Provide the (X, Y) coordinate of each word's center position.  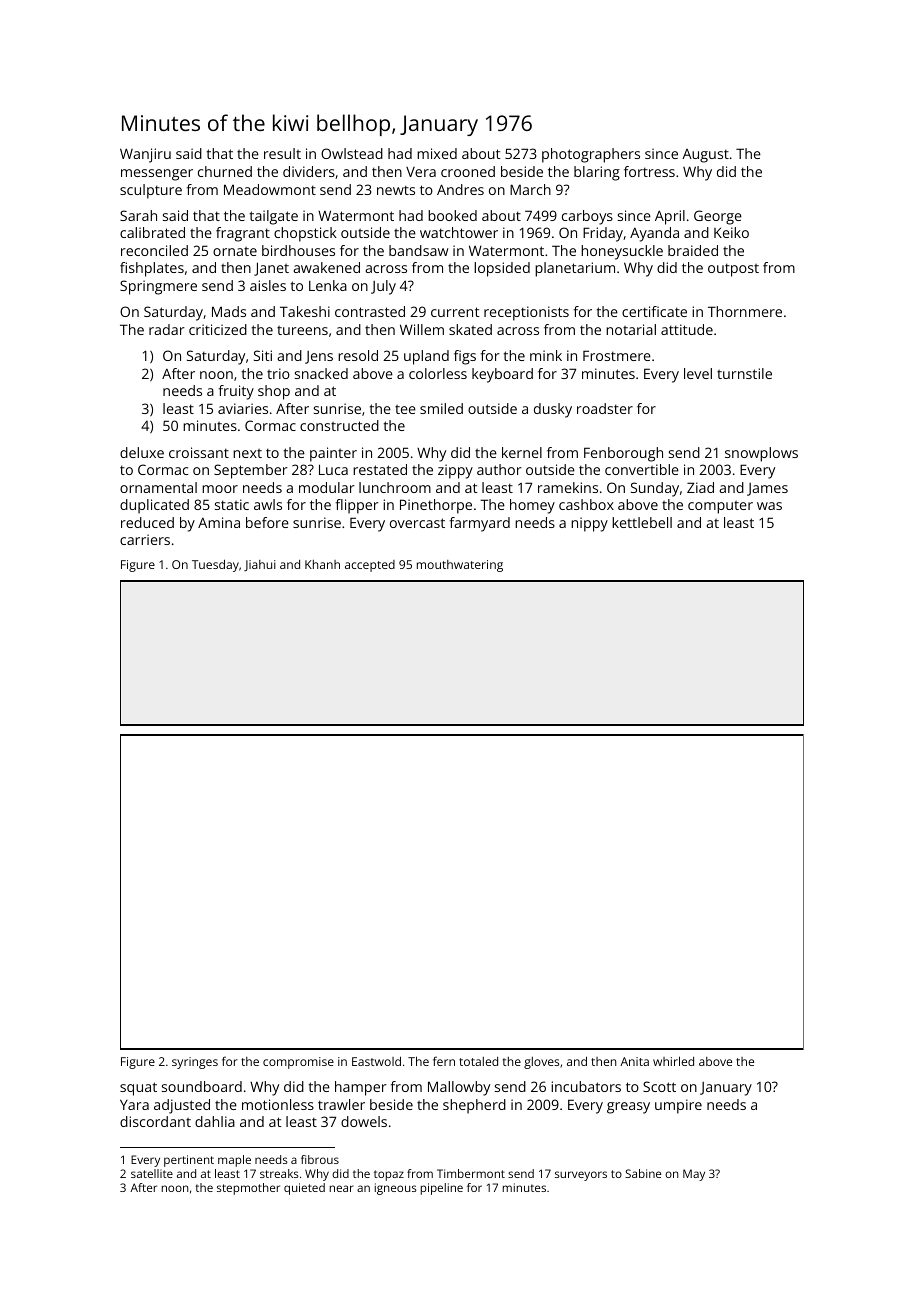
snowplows (761, 454)
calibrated (152, 232)
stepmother (248, 1189)
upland (426, 357)
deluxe (142, 452)
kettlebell (642, 522)
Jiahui (260, 565)
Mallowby (459, 1088)
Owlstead (352, 153)
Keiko (731, 232)
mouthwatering (460, 566)
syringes (195, 1063)
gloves (541, 1063)
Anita (634, 1061)
